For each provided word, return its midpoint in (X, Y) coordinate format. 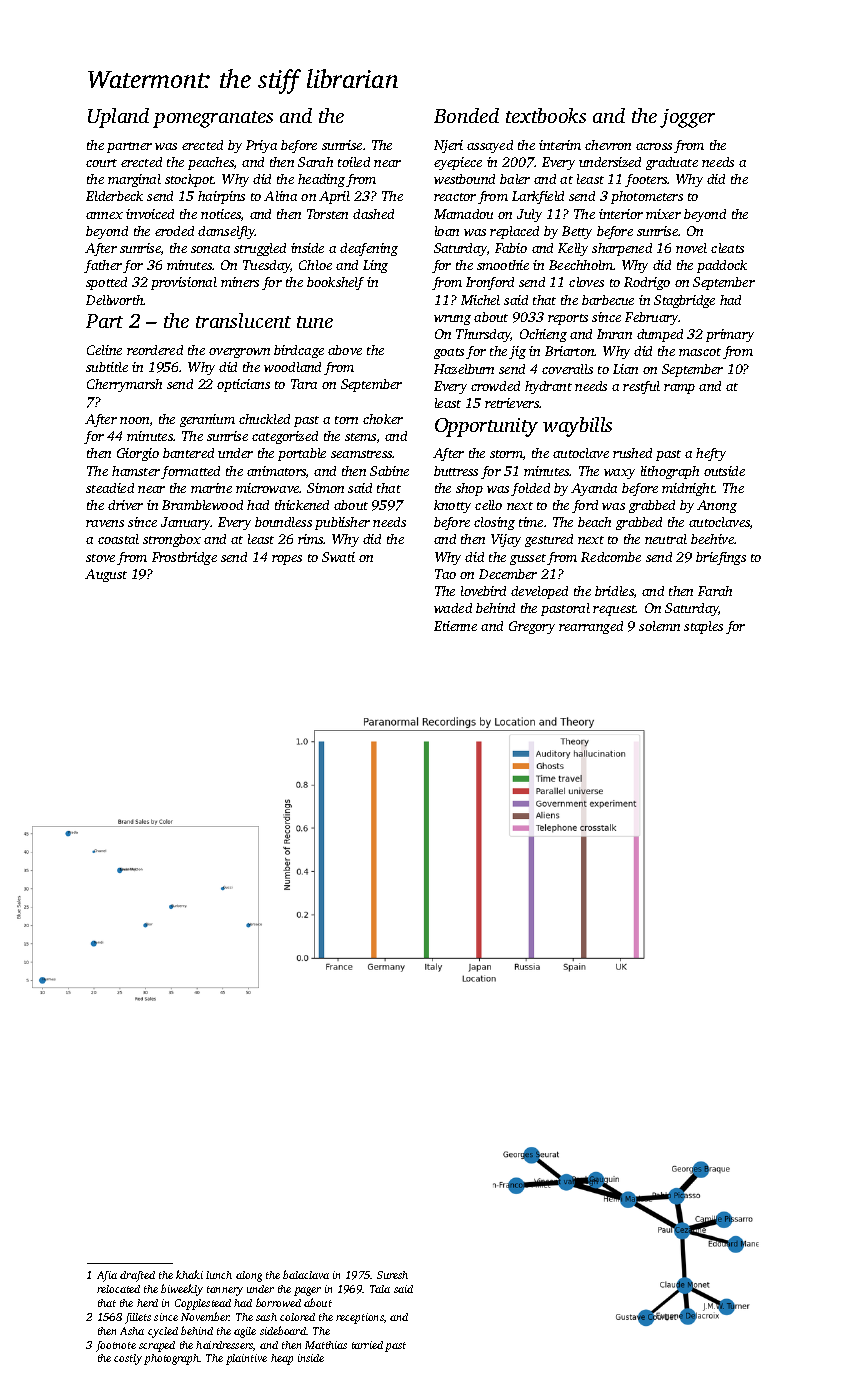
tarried (367, 1345)
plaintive (246, 1359)
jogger (687, 118)
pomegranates (213, 119)
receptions (360, 1318)
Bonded (466, 115)
